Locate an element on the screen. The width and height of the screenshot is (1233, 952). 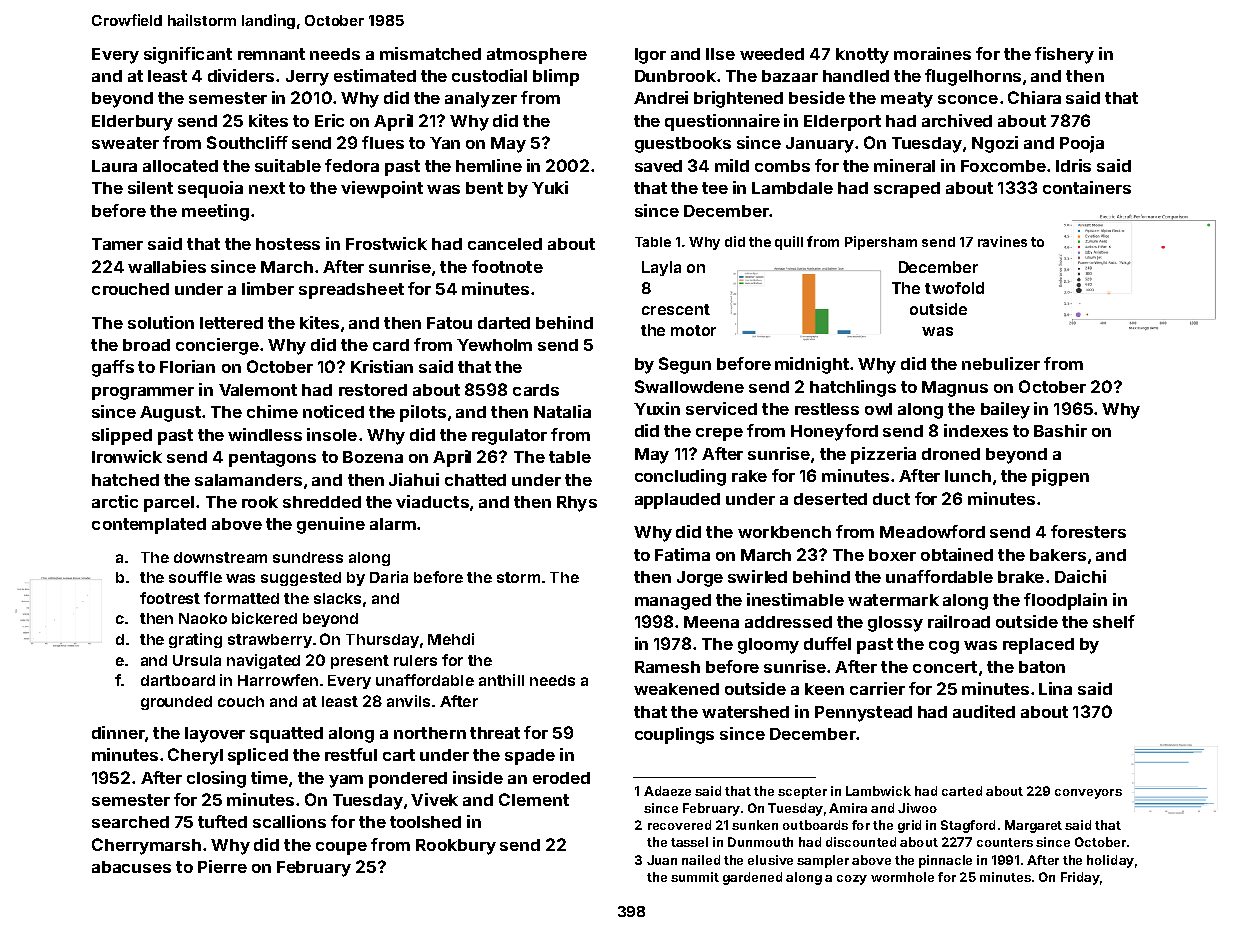
managed is located at coordinates (673, 602).
